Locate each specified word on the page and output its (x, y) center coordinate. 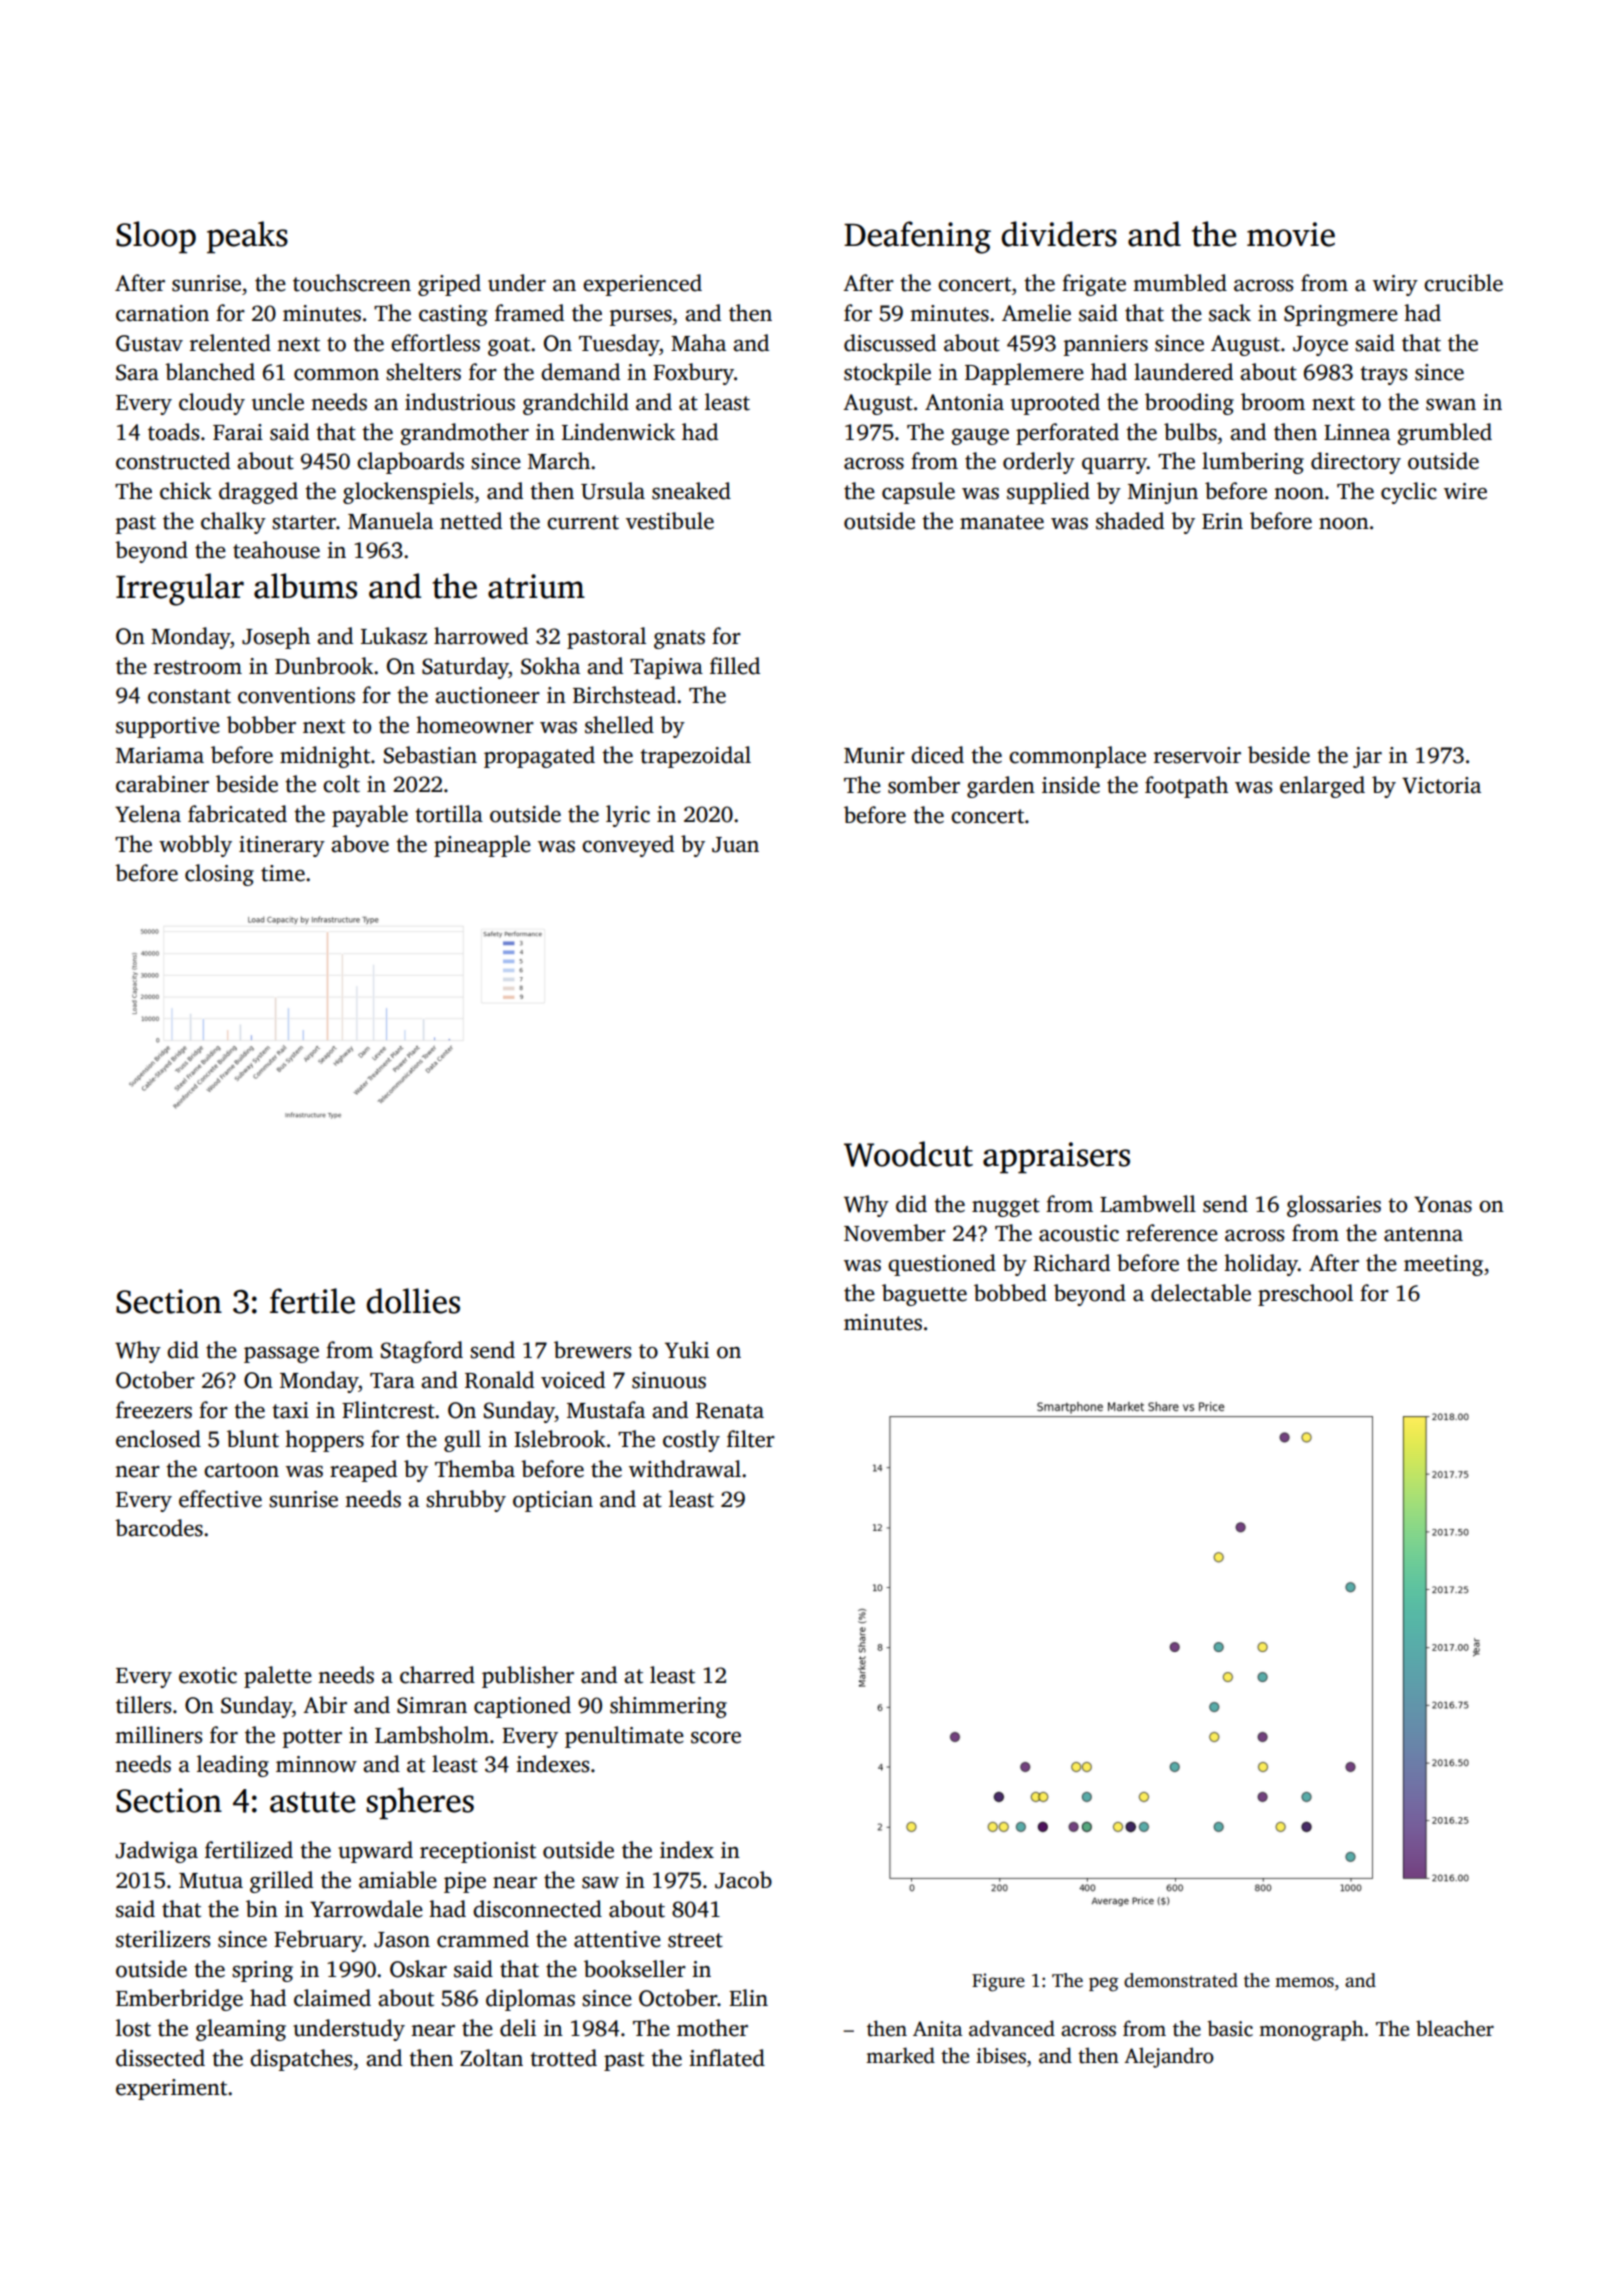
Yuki (687, 1350)
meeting (1443, 1265)
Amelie (1036, 313)
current (583, 522)
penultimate (624, 1737)
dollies (413, 1301)
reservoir (1197, 755)
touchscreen (352, 283)
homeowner (475, 725)
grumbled (1444, 434)
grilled (281, 1882)
